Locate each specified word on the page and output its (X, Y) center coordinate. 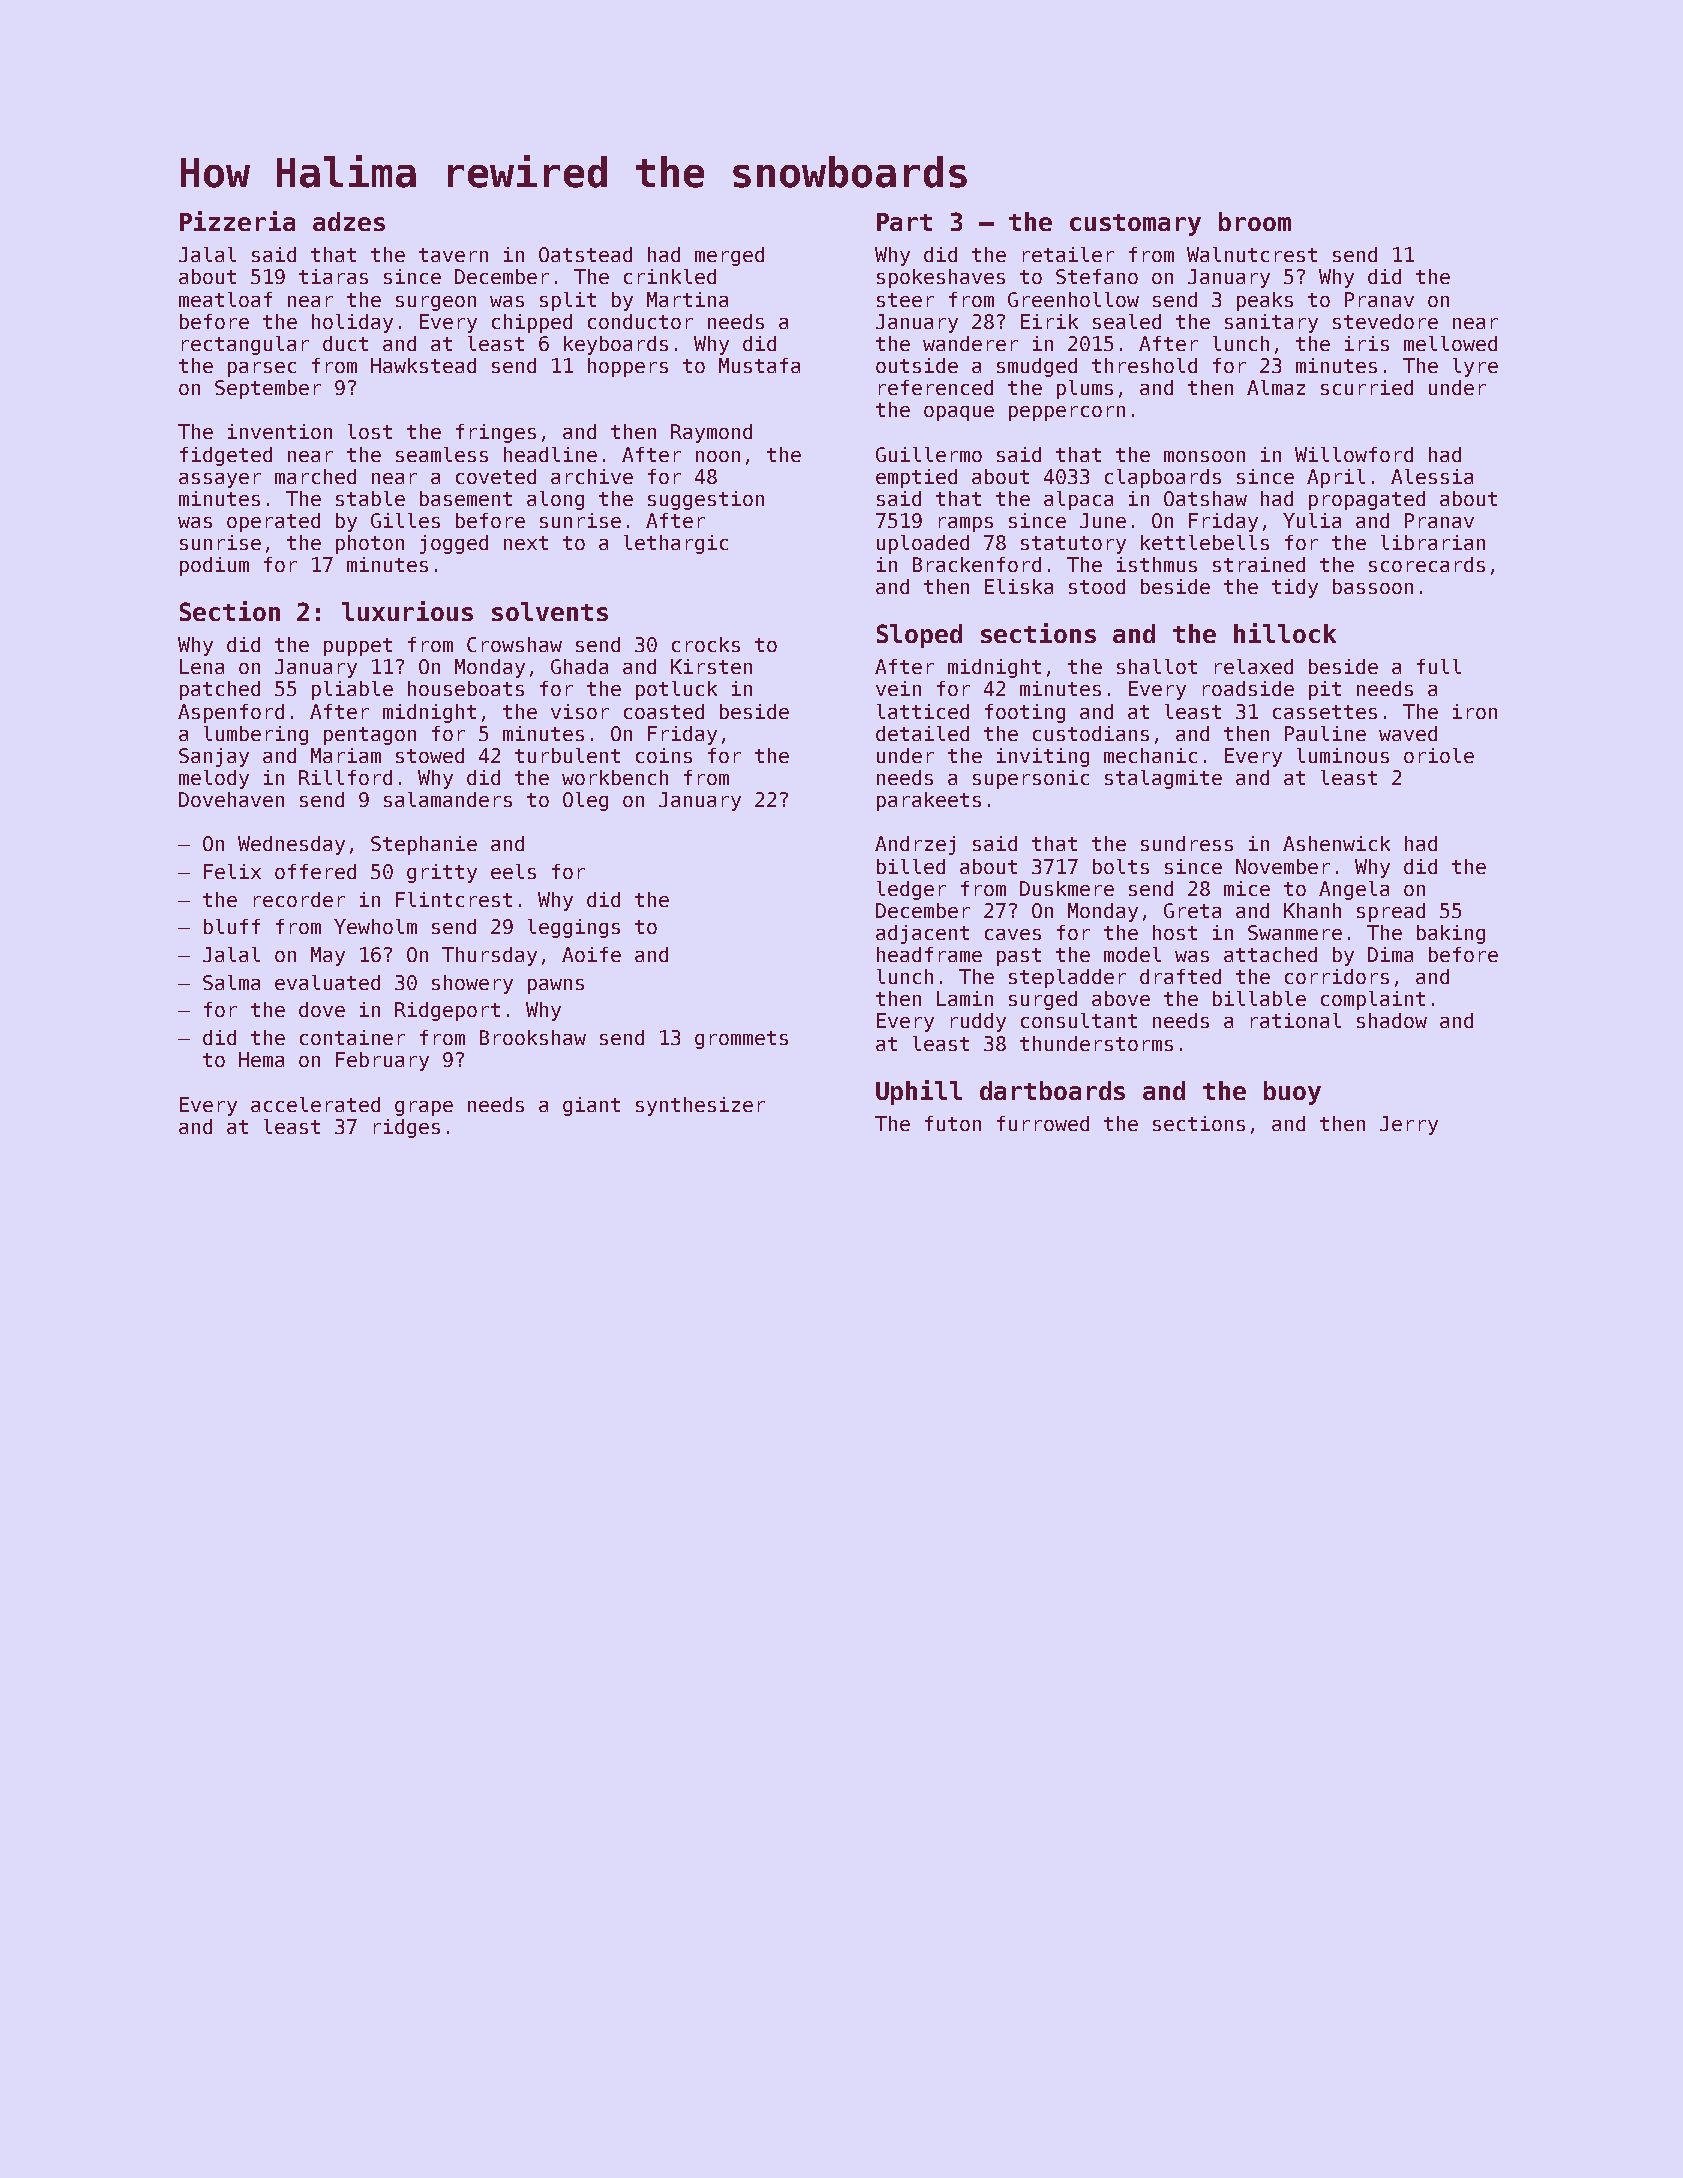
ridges (407, 1128)
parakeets (929, 801)
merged (729, 256)
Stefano (1097, 276)
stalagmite (1163, 779)
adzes (349, 221)
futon (953, 1123)
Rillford (345, 777)
